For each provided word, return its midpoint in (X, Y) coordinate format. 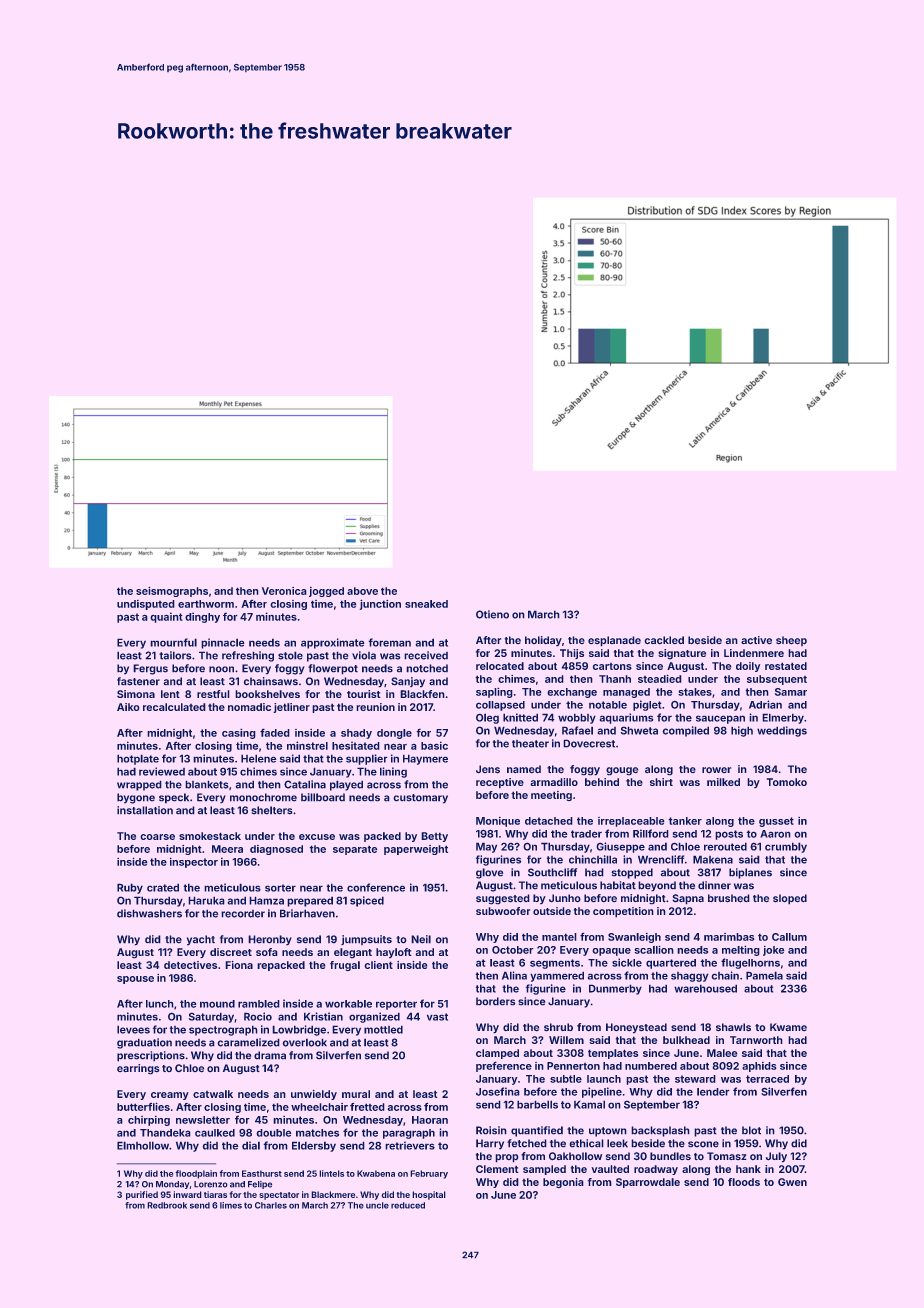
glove (489, 873)
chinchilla (593, 859)
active (756, 640)
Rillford (651, 833)
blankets (207, 784)
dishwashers (149, 913)
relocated (500, 666)
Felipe (260, 1185)
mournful (173, 642)
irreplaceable (631, 822)
